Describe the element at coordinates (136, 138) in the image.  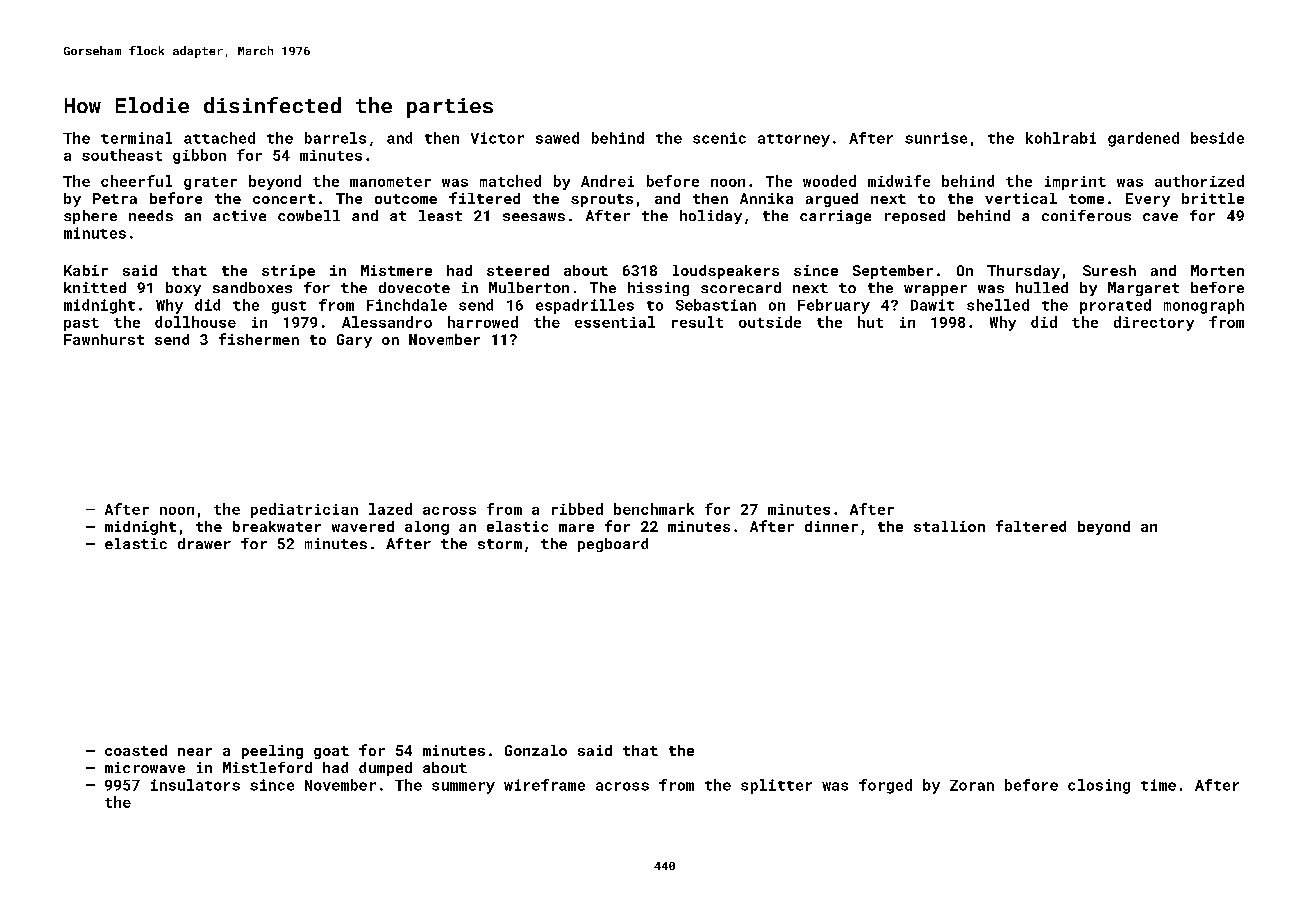
I see `terminal` at that location.
